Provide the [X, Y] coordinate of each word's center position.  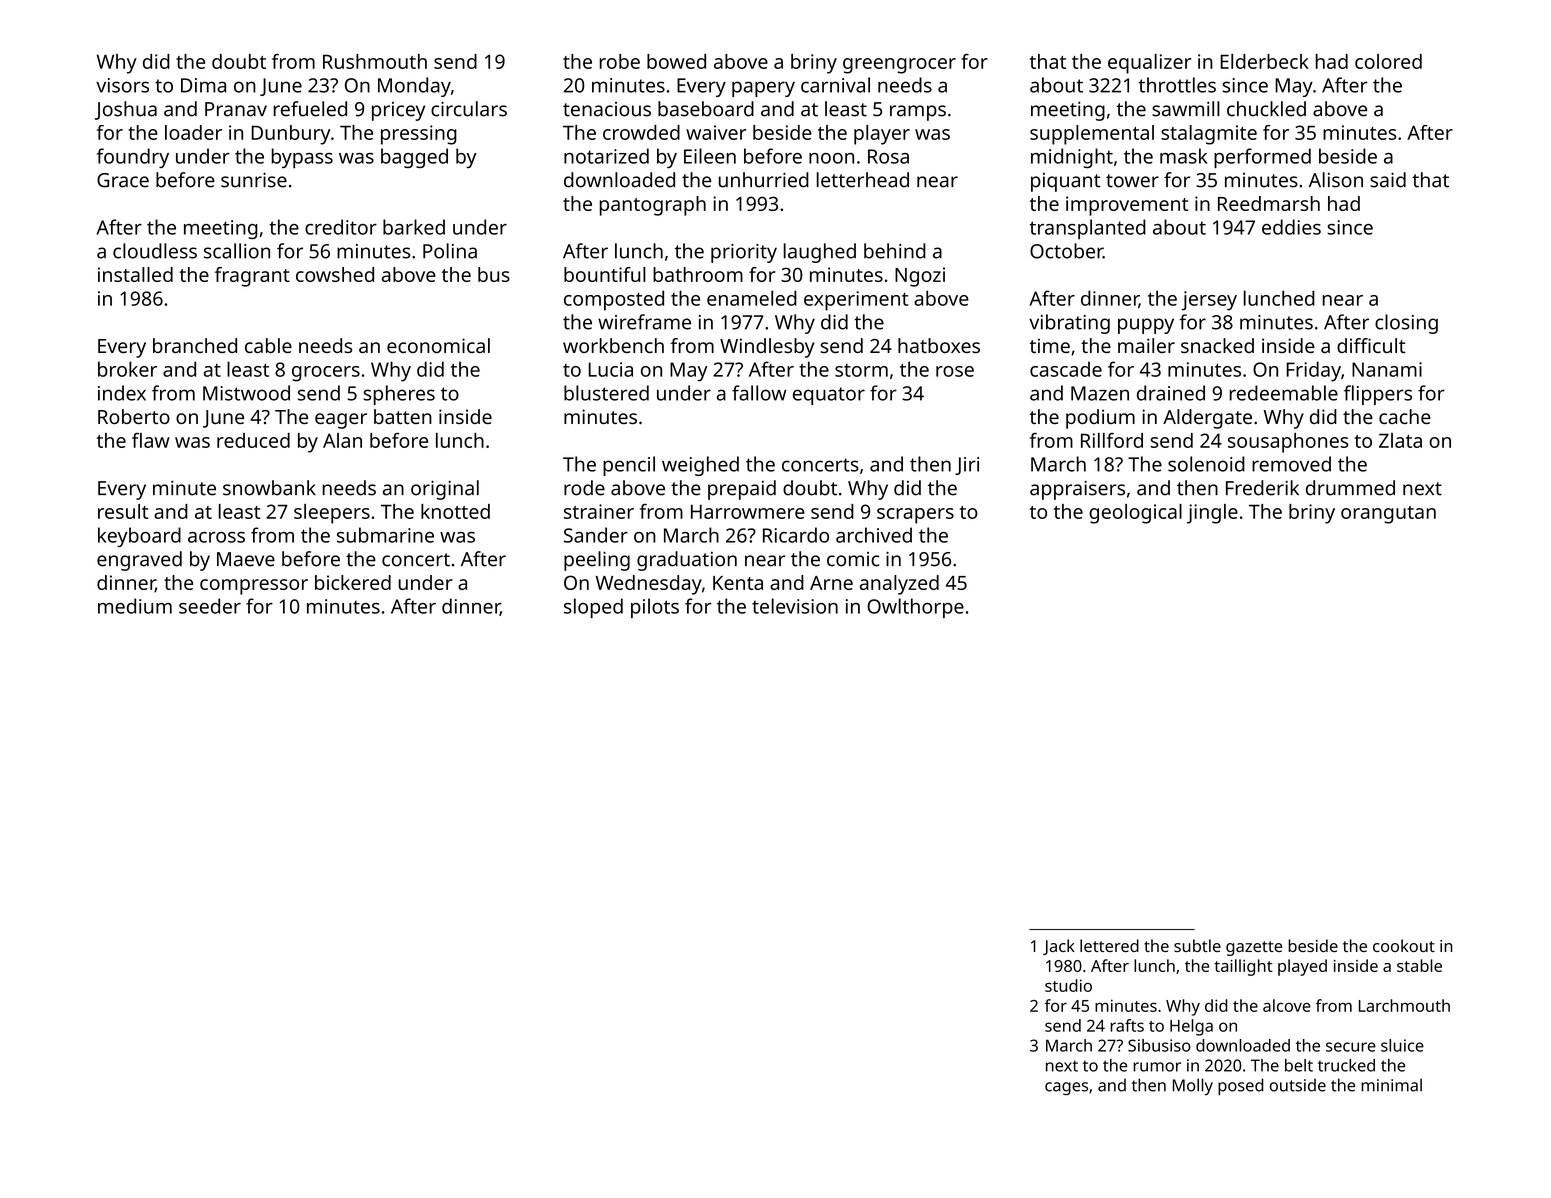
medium [135, 606]
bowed [676, 61]
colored [1388, 61]
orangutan [1388, 515]
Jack [1059, 947]
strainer [599, 511]
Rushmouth [375, 61]
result [123, 511]
